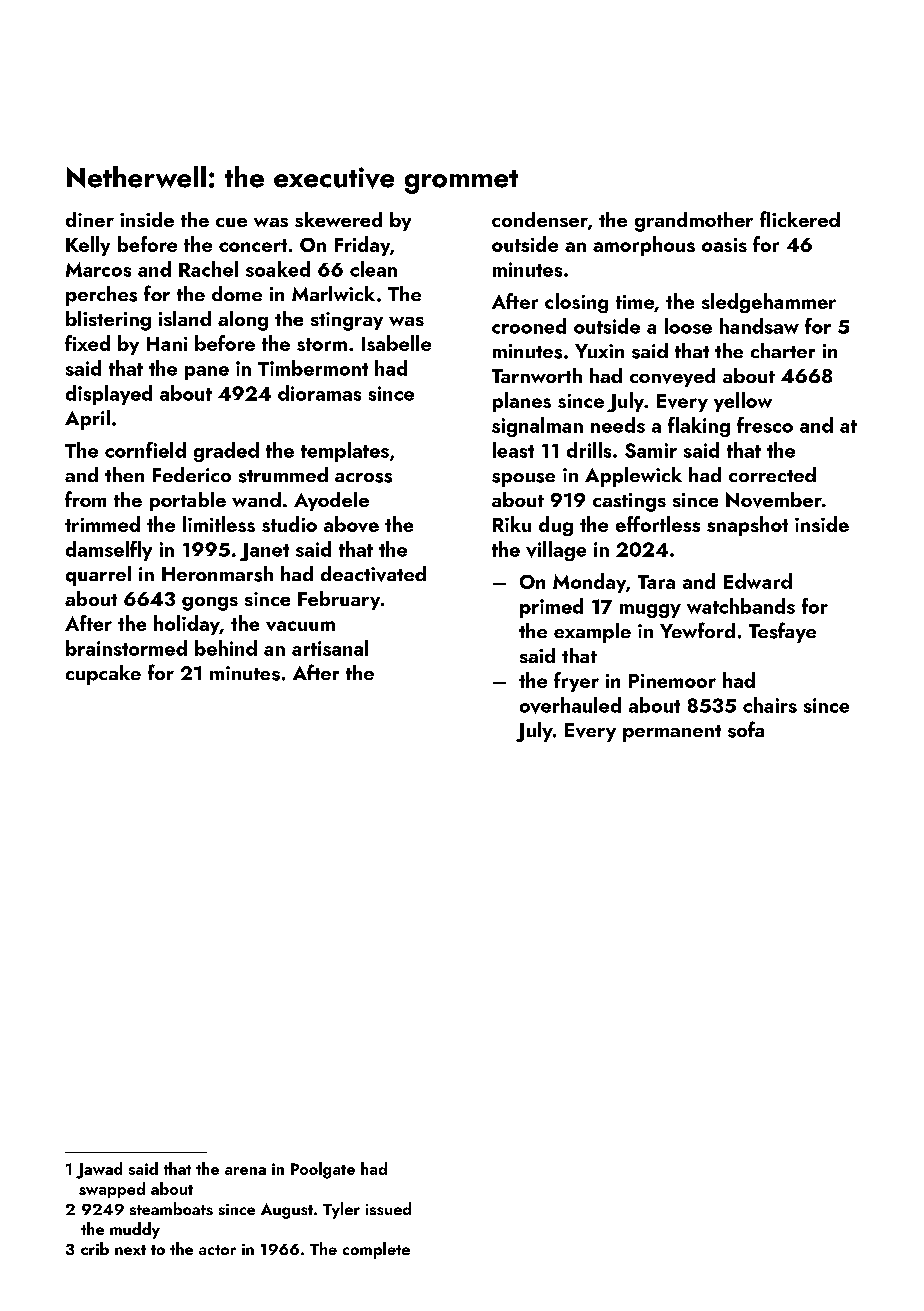 The image size is (924, 1311). Describe the element at coordinates (540, 219) in the page. I see `condenser` at that location.
